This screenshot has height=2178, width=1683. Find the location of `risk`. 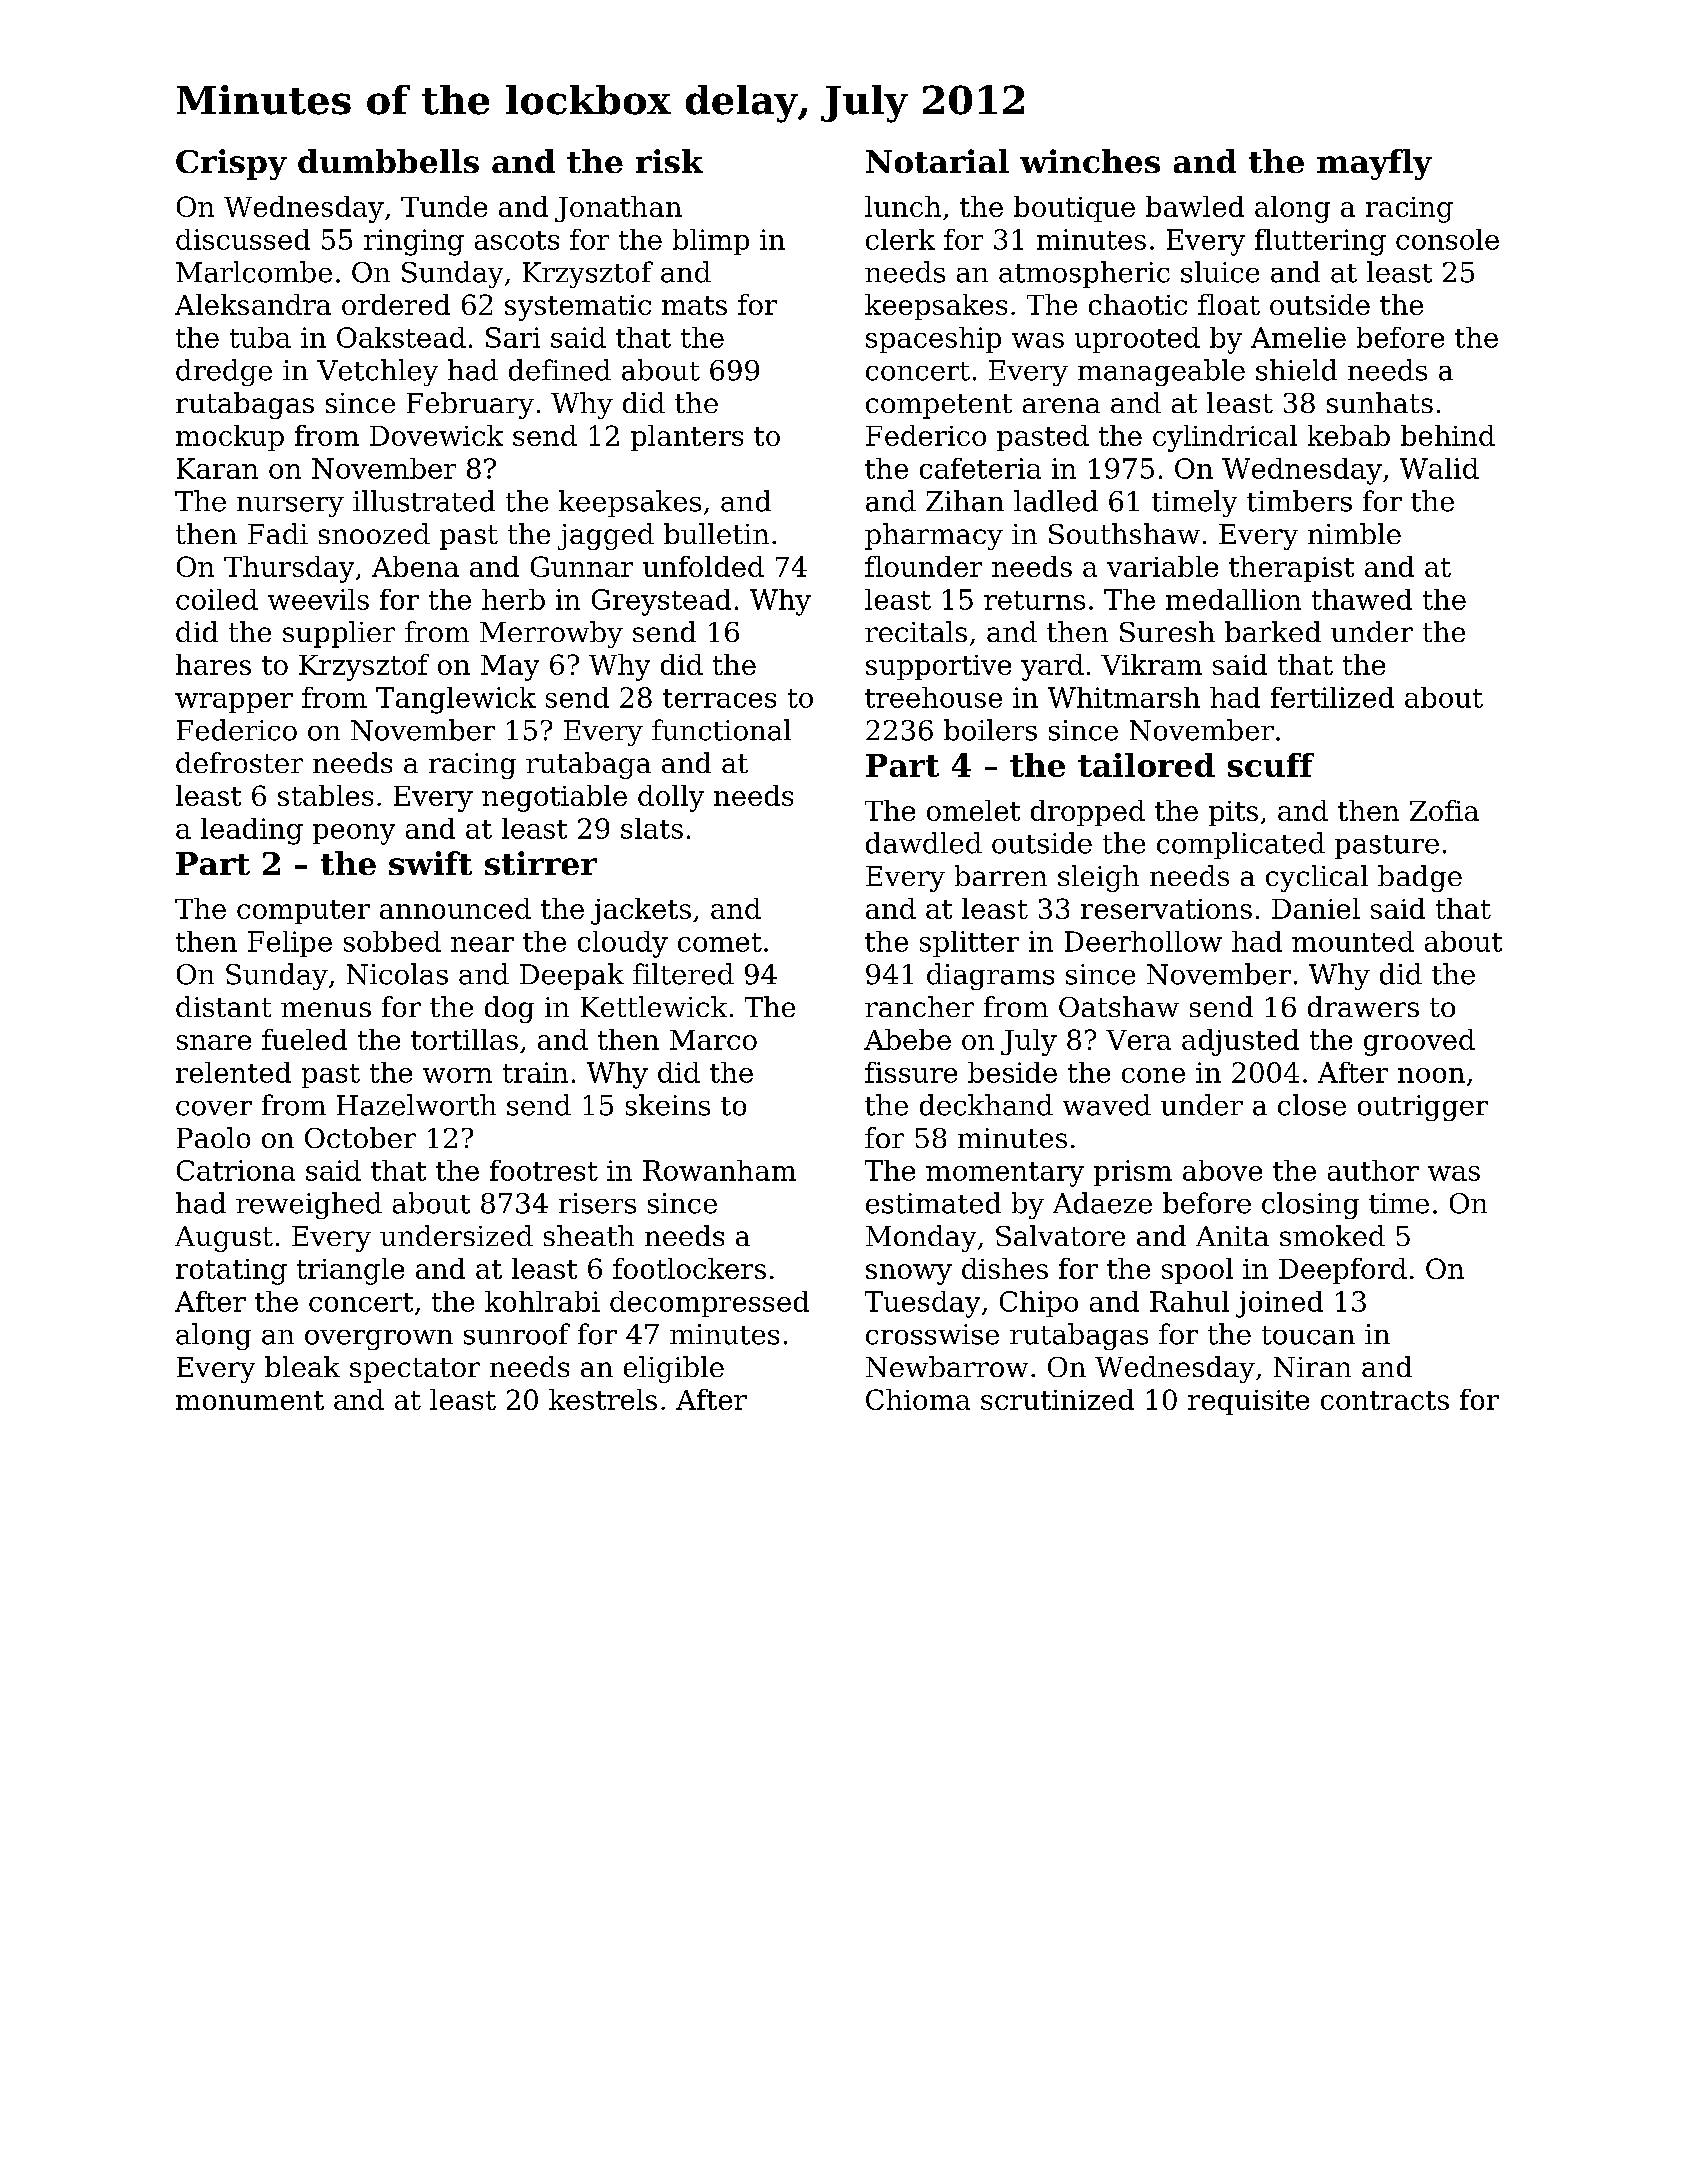

risk is located at coordinates (669, 161).
